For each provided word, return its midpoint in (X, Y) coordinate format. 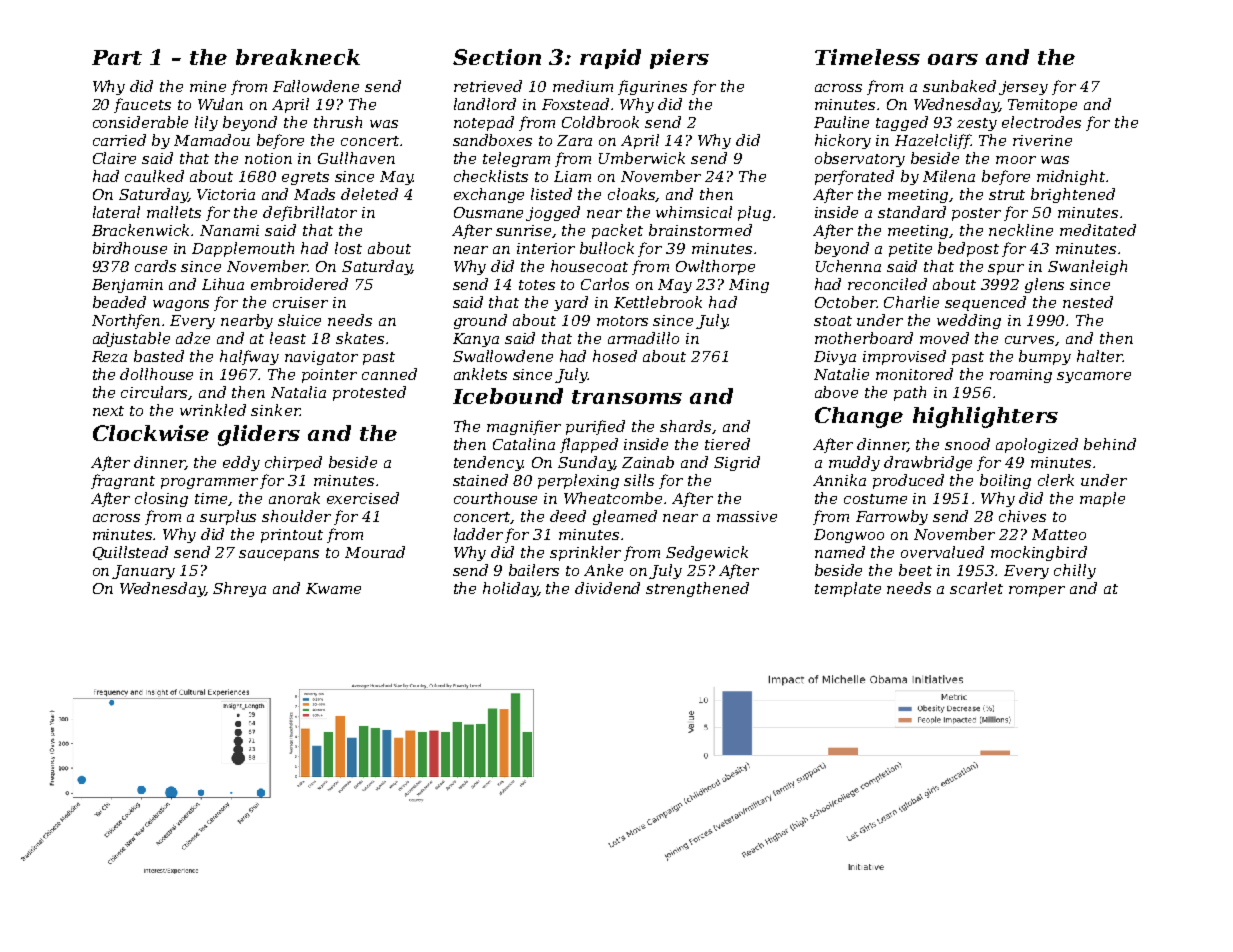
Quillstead (130, 553)
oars (953, 59)
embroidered (299, 284)
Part (117, 57)
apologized (1037, 445)
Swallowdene (503, 356)
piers (679, 59)
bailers (534, 570)
